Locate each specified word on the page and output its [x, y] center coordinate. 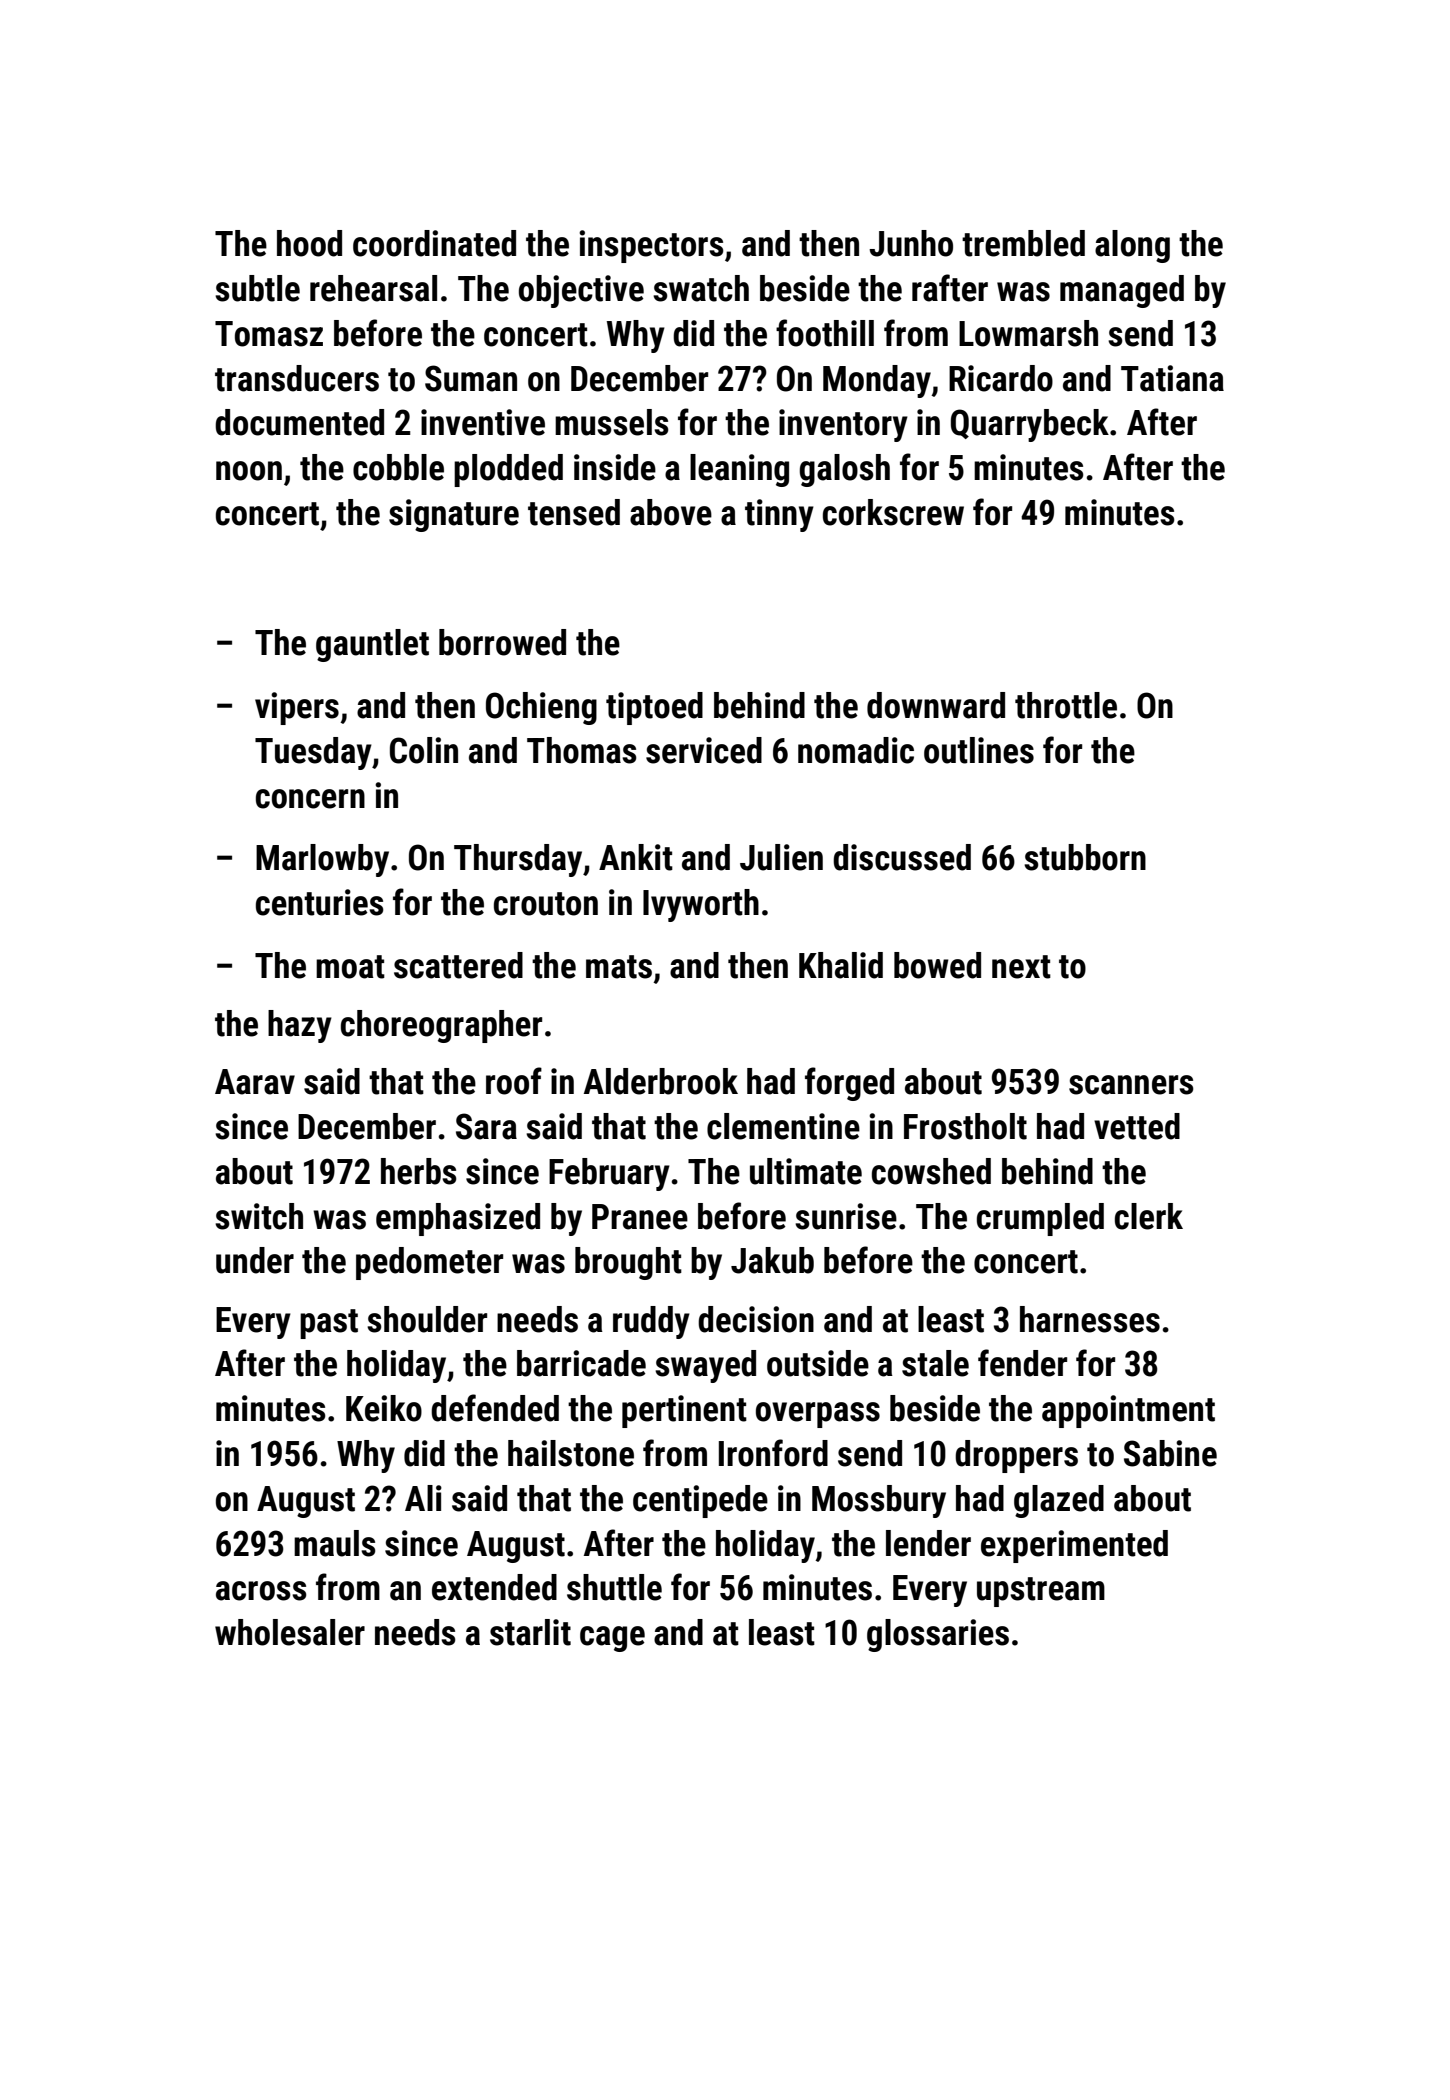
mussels [612, 422]
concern [310, 799]
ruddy [651, 1322]
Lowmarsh [1028, 333]
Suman [471, 378]
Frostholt [965, 1126]
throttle [1066, 705]
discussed [902, 857]
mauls [335, 1543]
